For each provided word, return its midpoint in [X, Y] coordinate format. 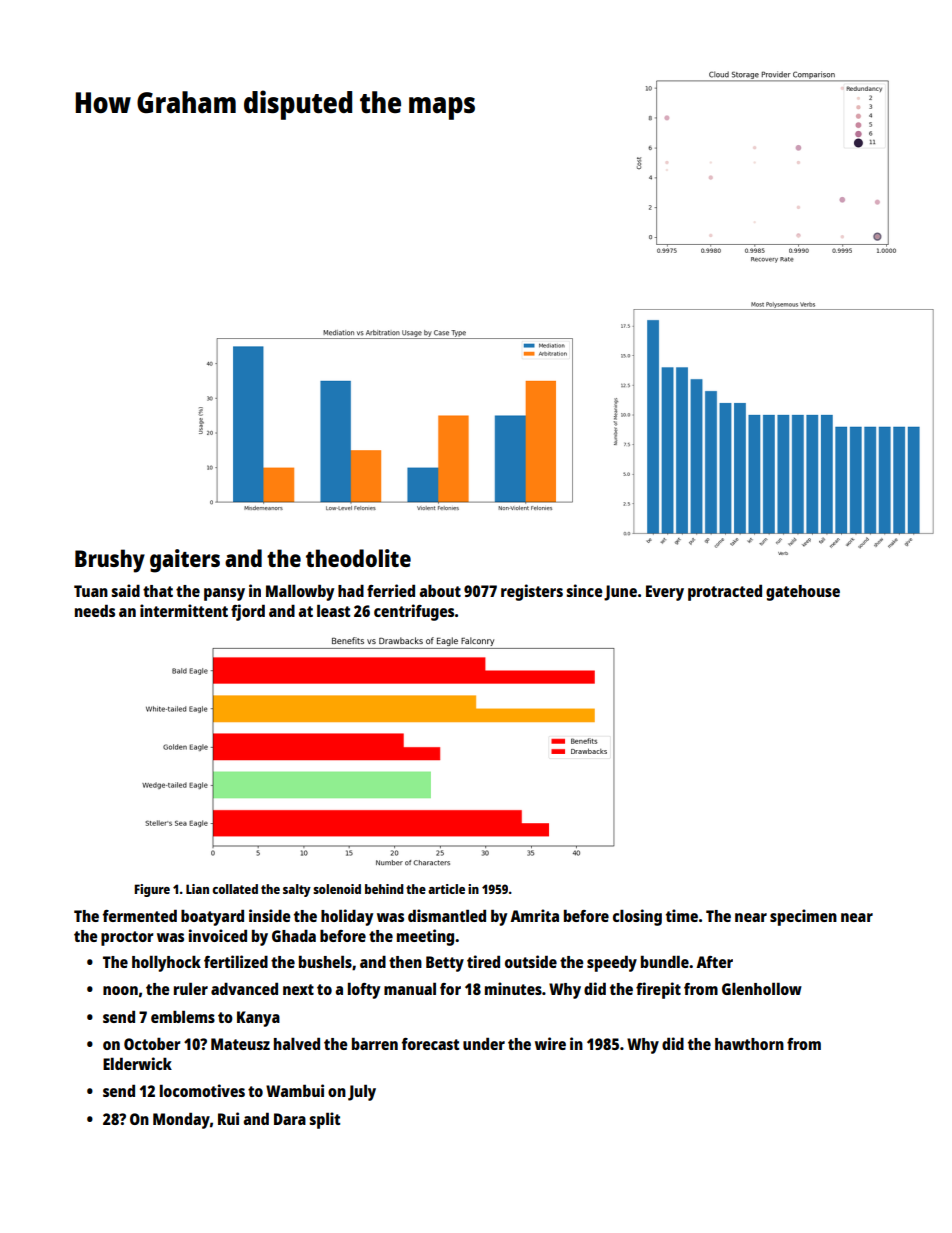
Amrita [534, 915]
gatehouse [803, 593]
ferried [391, 590]
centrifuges [414, 612]
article [446, 889]
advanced [244, 988]
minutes [513, 988]
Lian [197, 889]
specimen [803, 917]
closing [637, 917]
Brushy [110, 561]
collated [235, 889]
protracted [725, 592]
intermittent [184, 610]
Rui [228, 1118]
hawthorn [749, 1044]
